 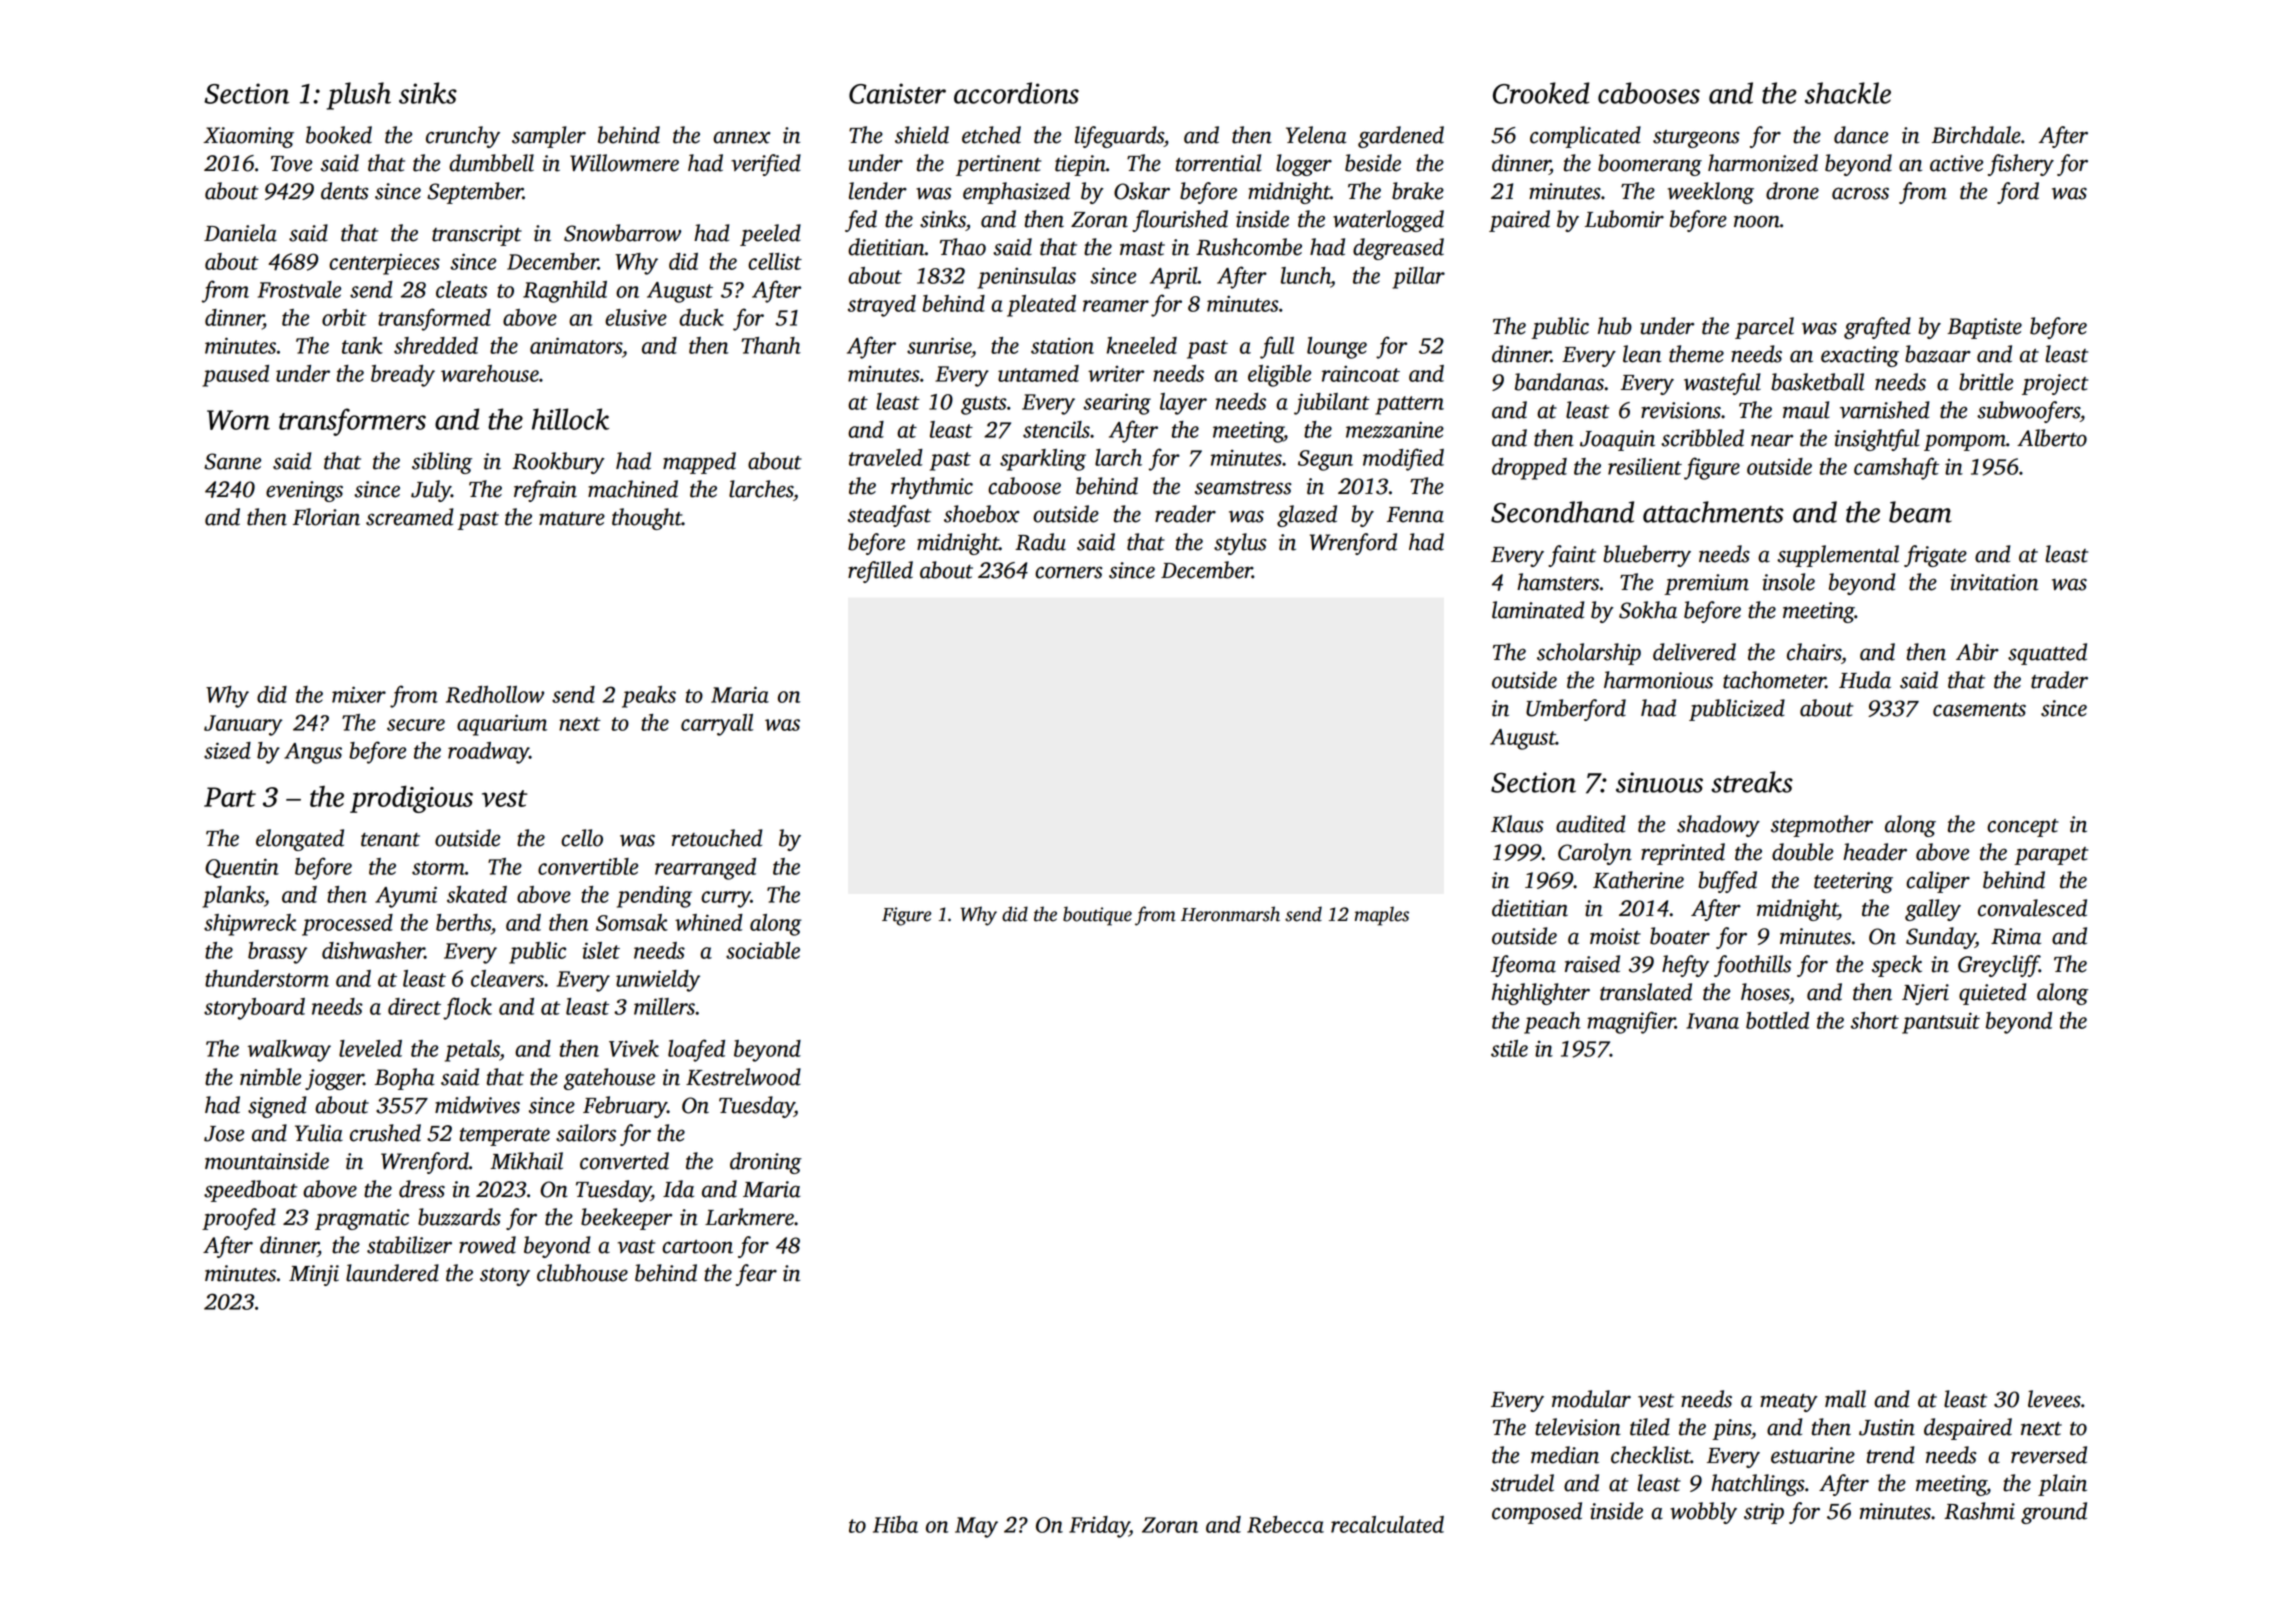 What do you see at coordinates (1097, 916) in the screenshot?
I see `boutique` at bounding box center [1097, 916].
